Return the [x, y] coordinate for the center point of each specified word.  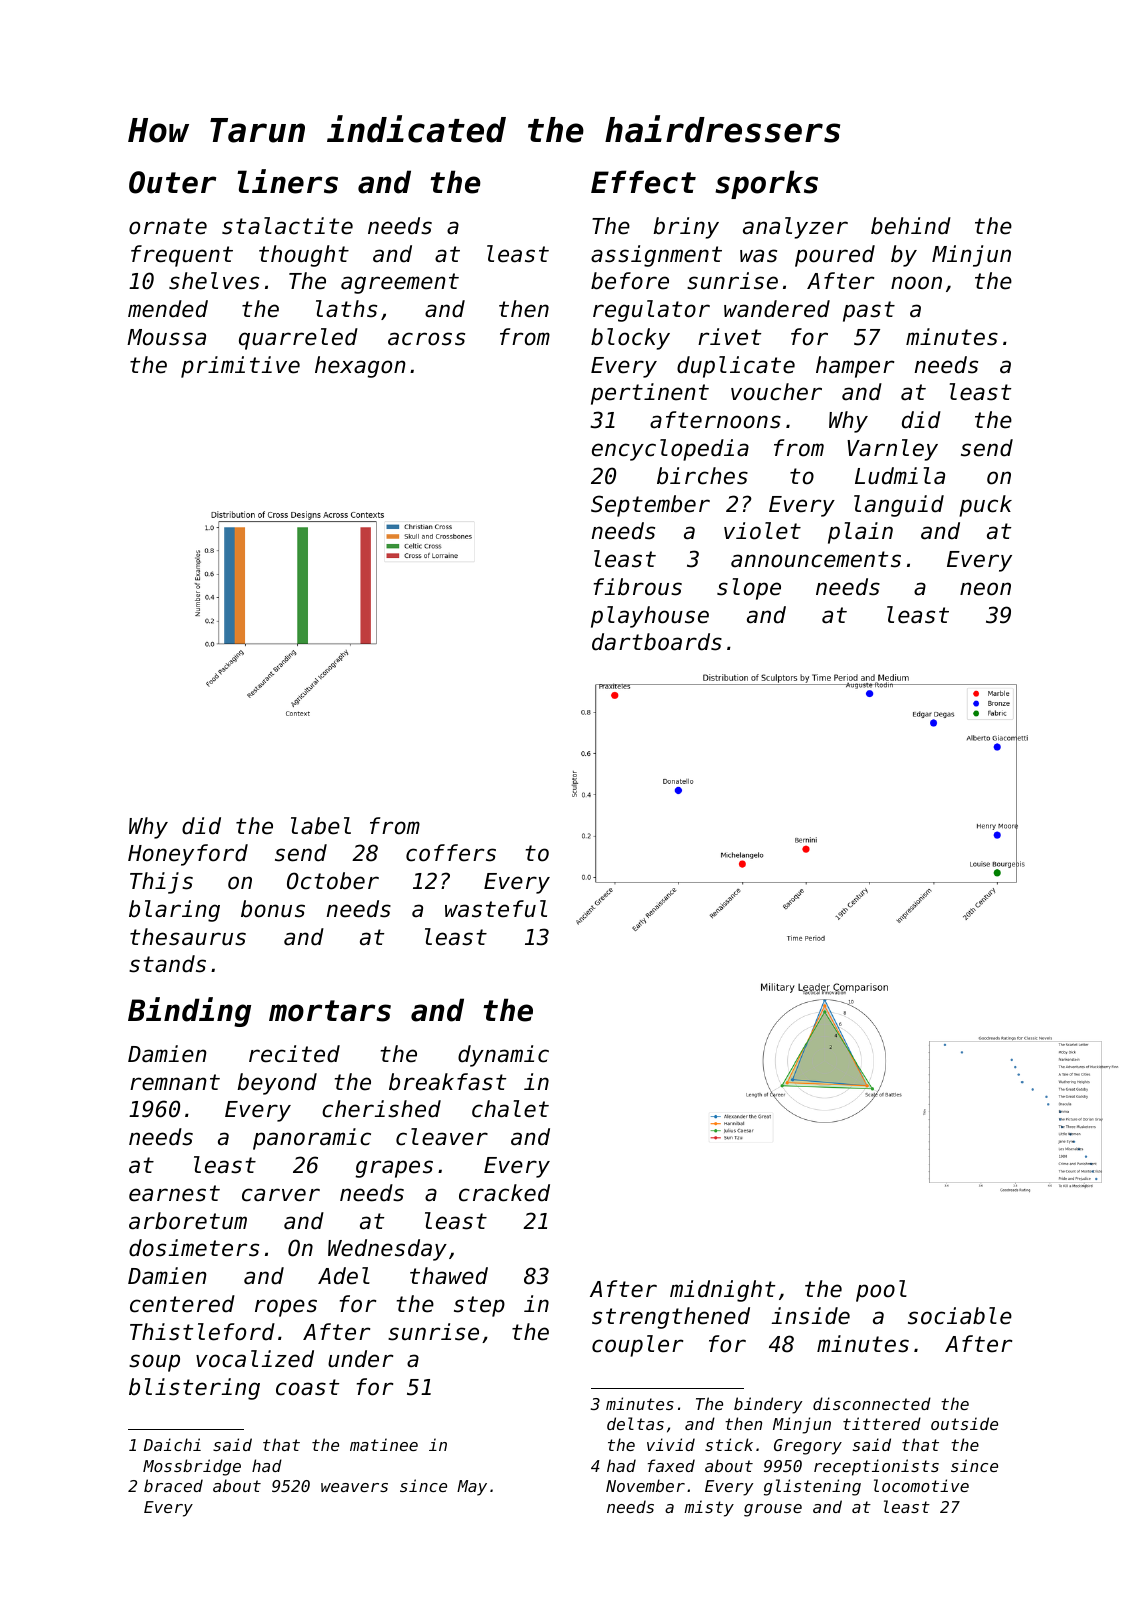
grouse [773, 1510]
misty [709, 1508]
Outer [172, 182]
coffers [451, 853]
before [630, 281]
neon [985, 589]
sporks [766, 184]
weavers [354, 1487]
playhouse [650, 617]
